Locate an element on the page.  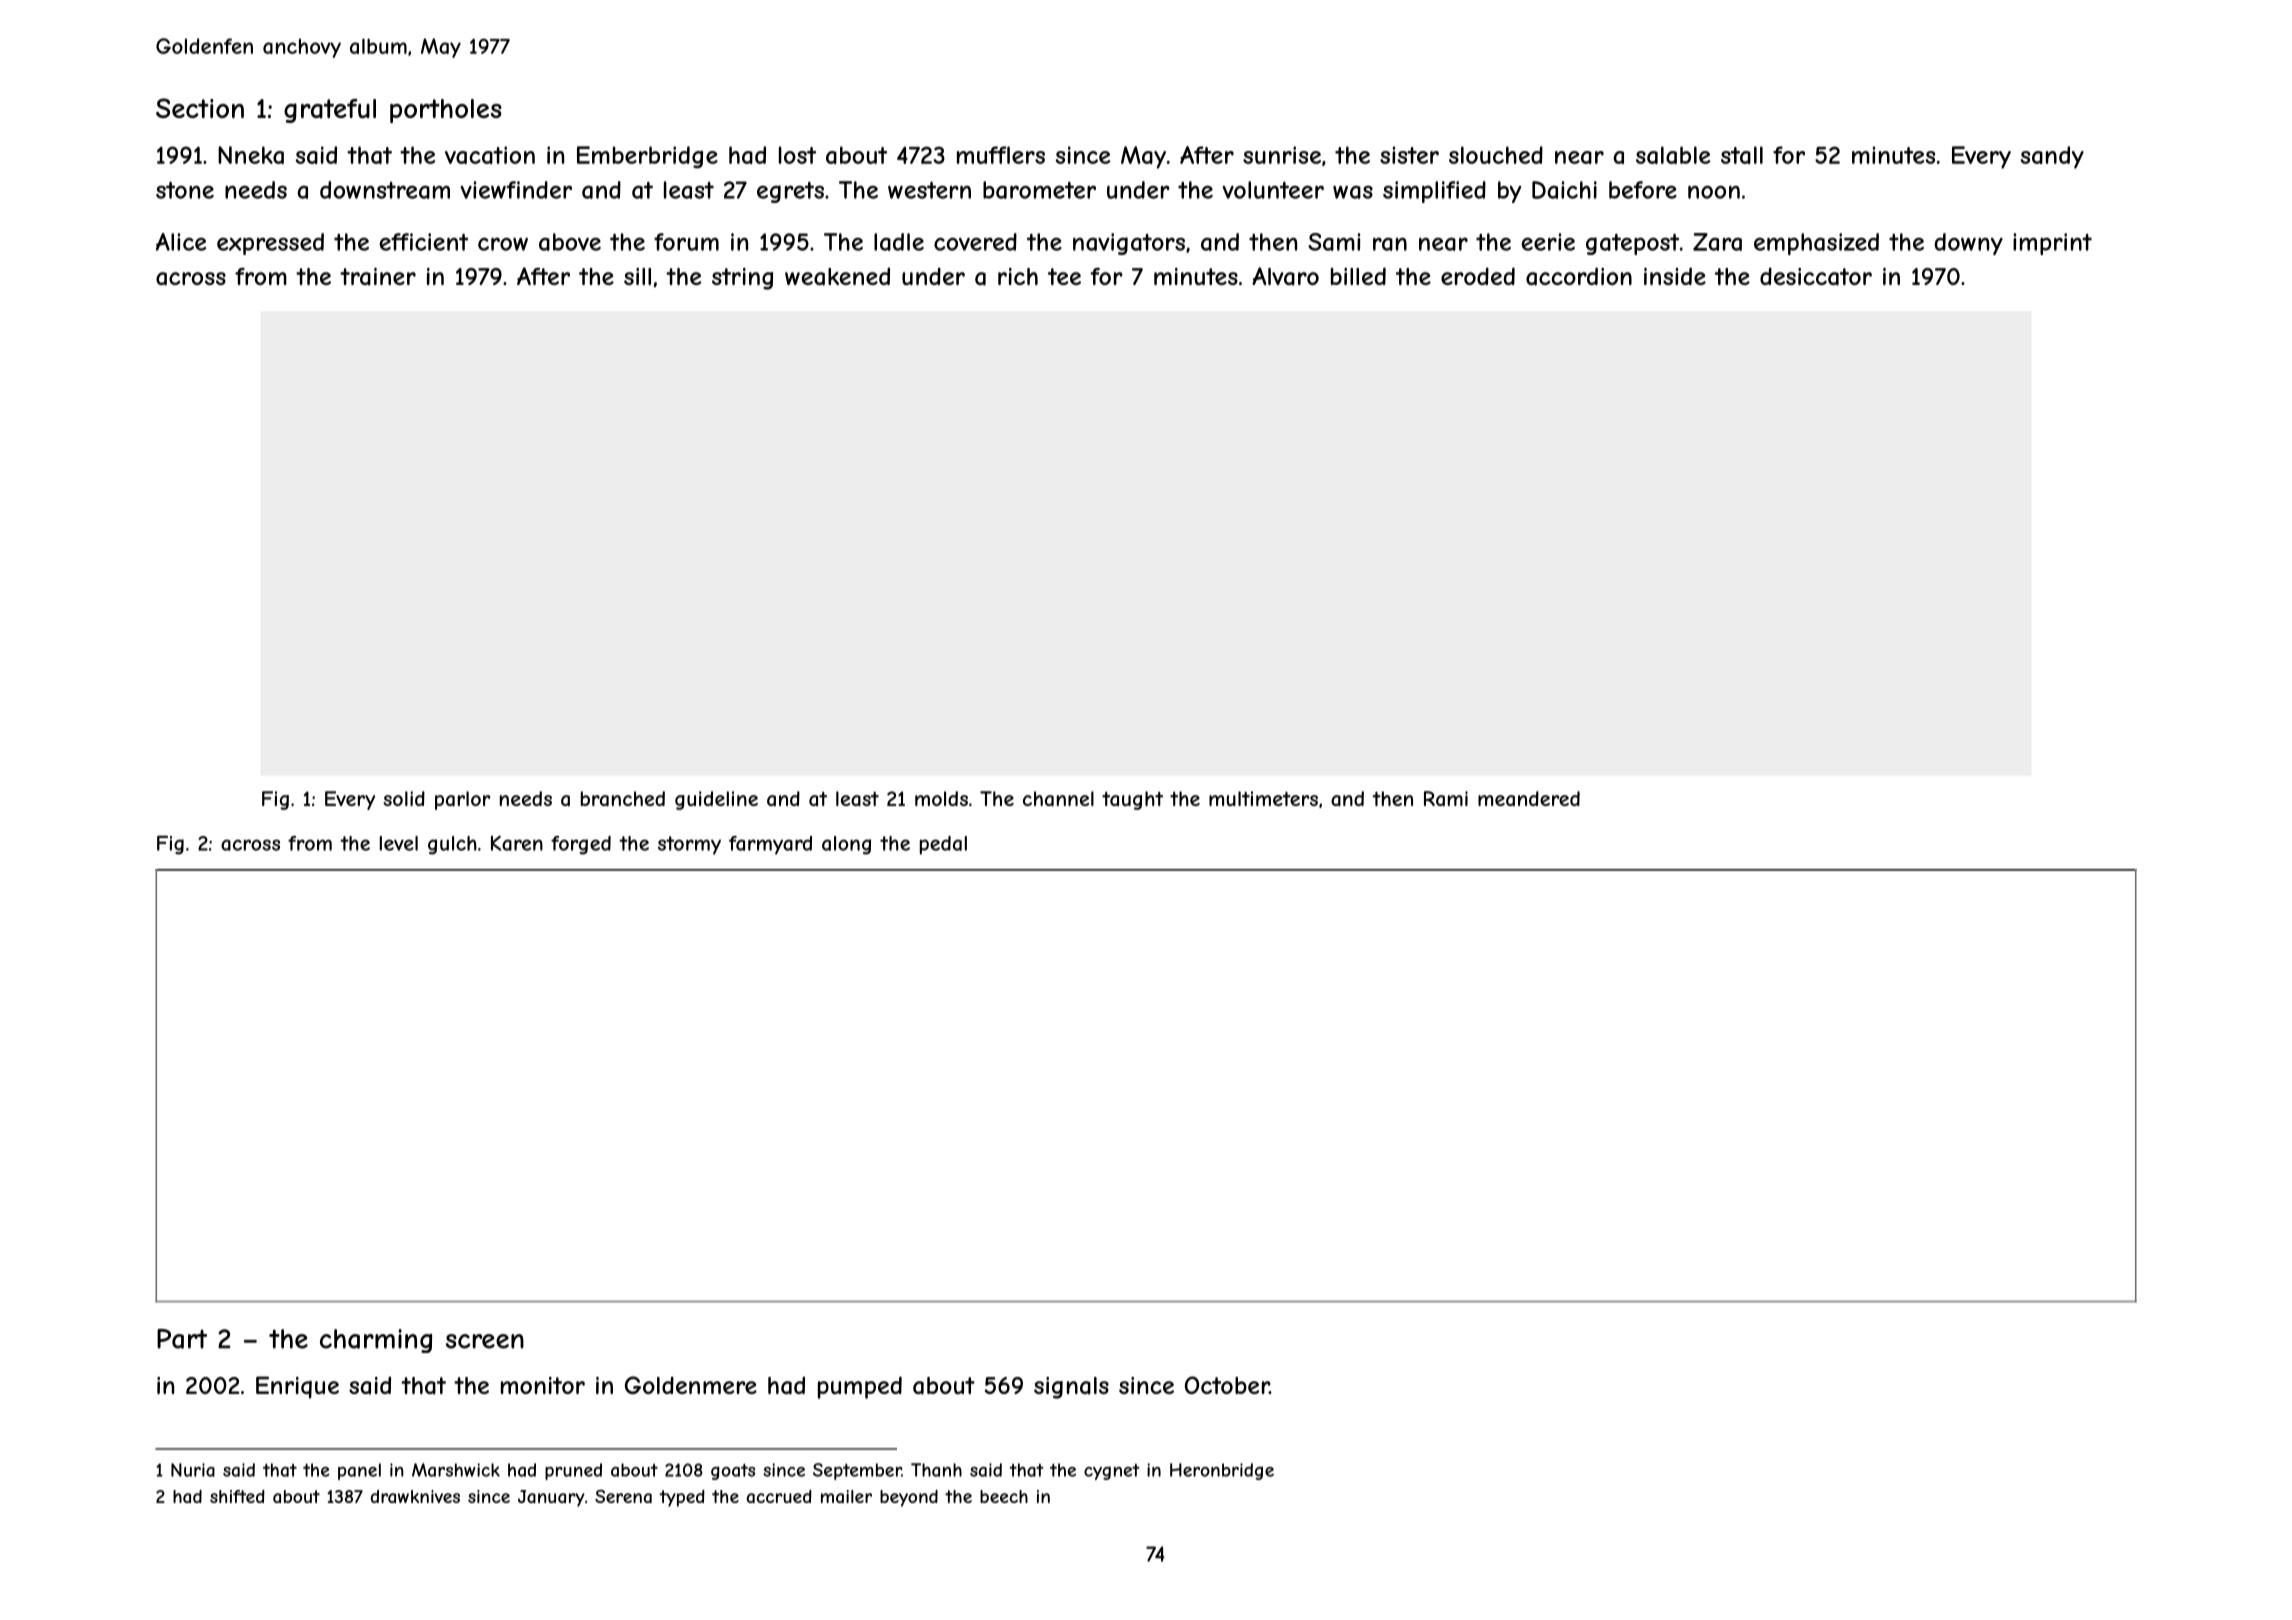
October is located at coordinates (1227, 1385).
